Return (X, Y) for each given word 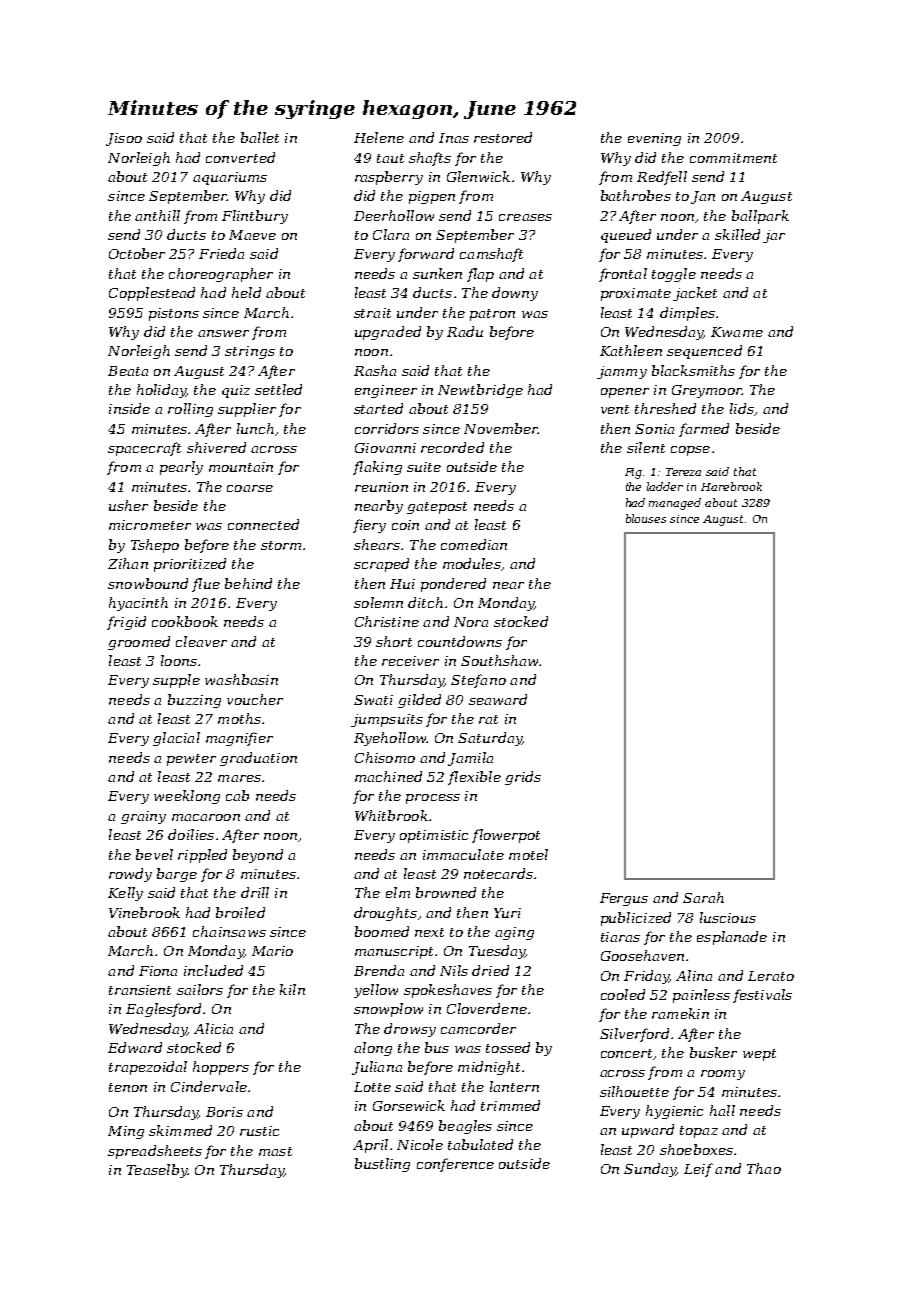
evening (654, 139)
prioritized (190, 565)
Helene (379, 137)
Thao (764, 1168)
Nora (471, 622)
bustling (382, 1165)
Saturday (490, 739)
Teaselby (157, 1171)
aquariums (230, 178)
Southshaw (499, 660)
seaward (498, 699)
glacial (176, 739)
